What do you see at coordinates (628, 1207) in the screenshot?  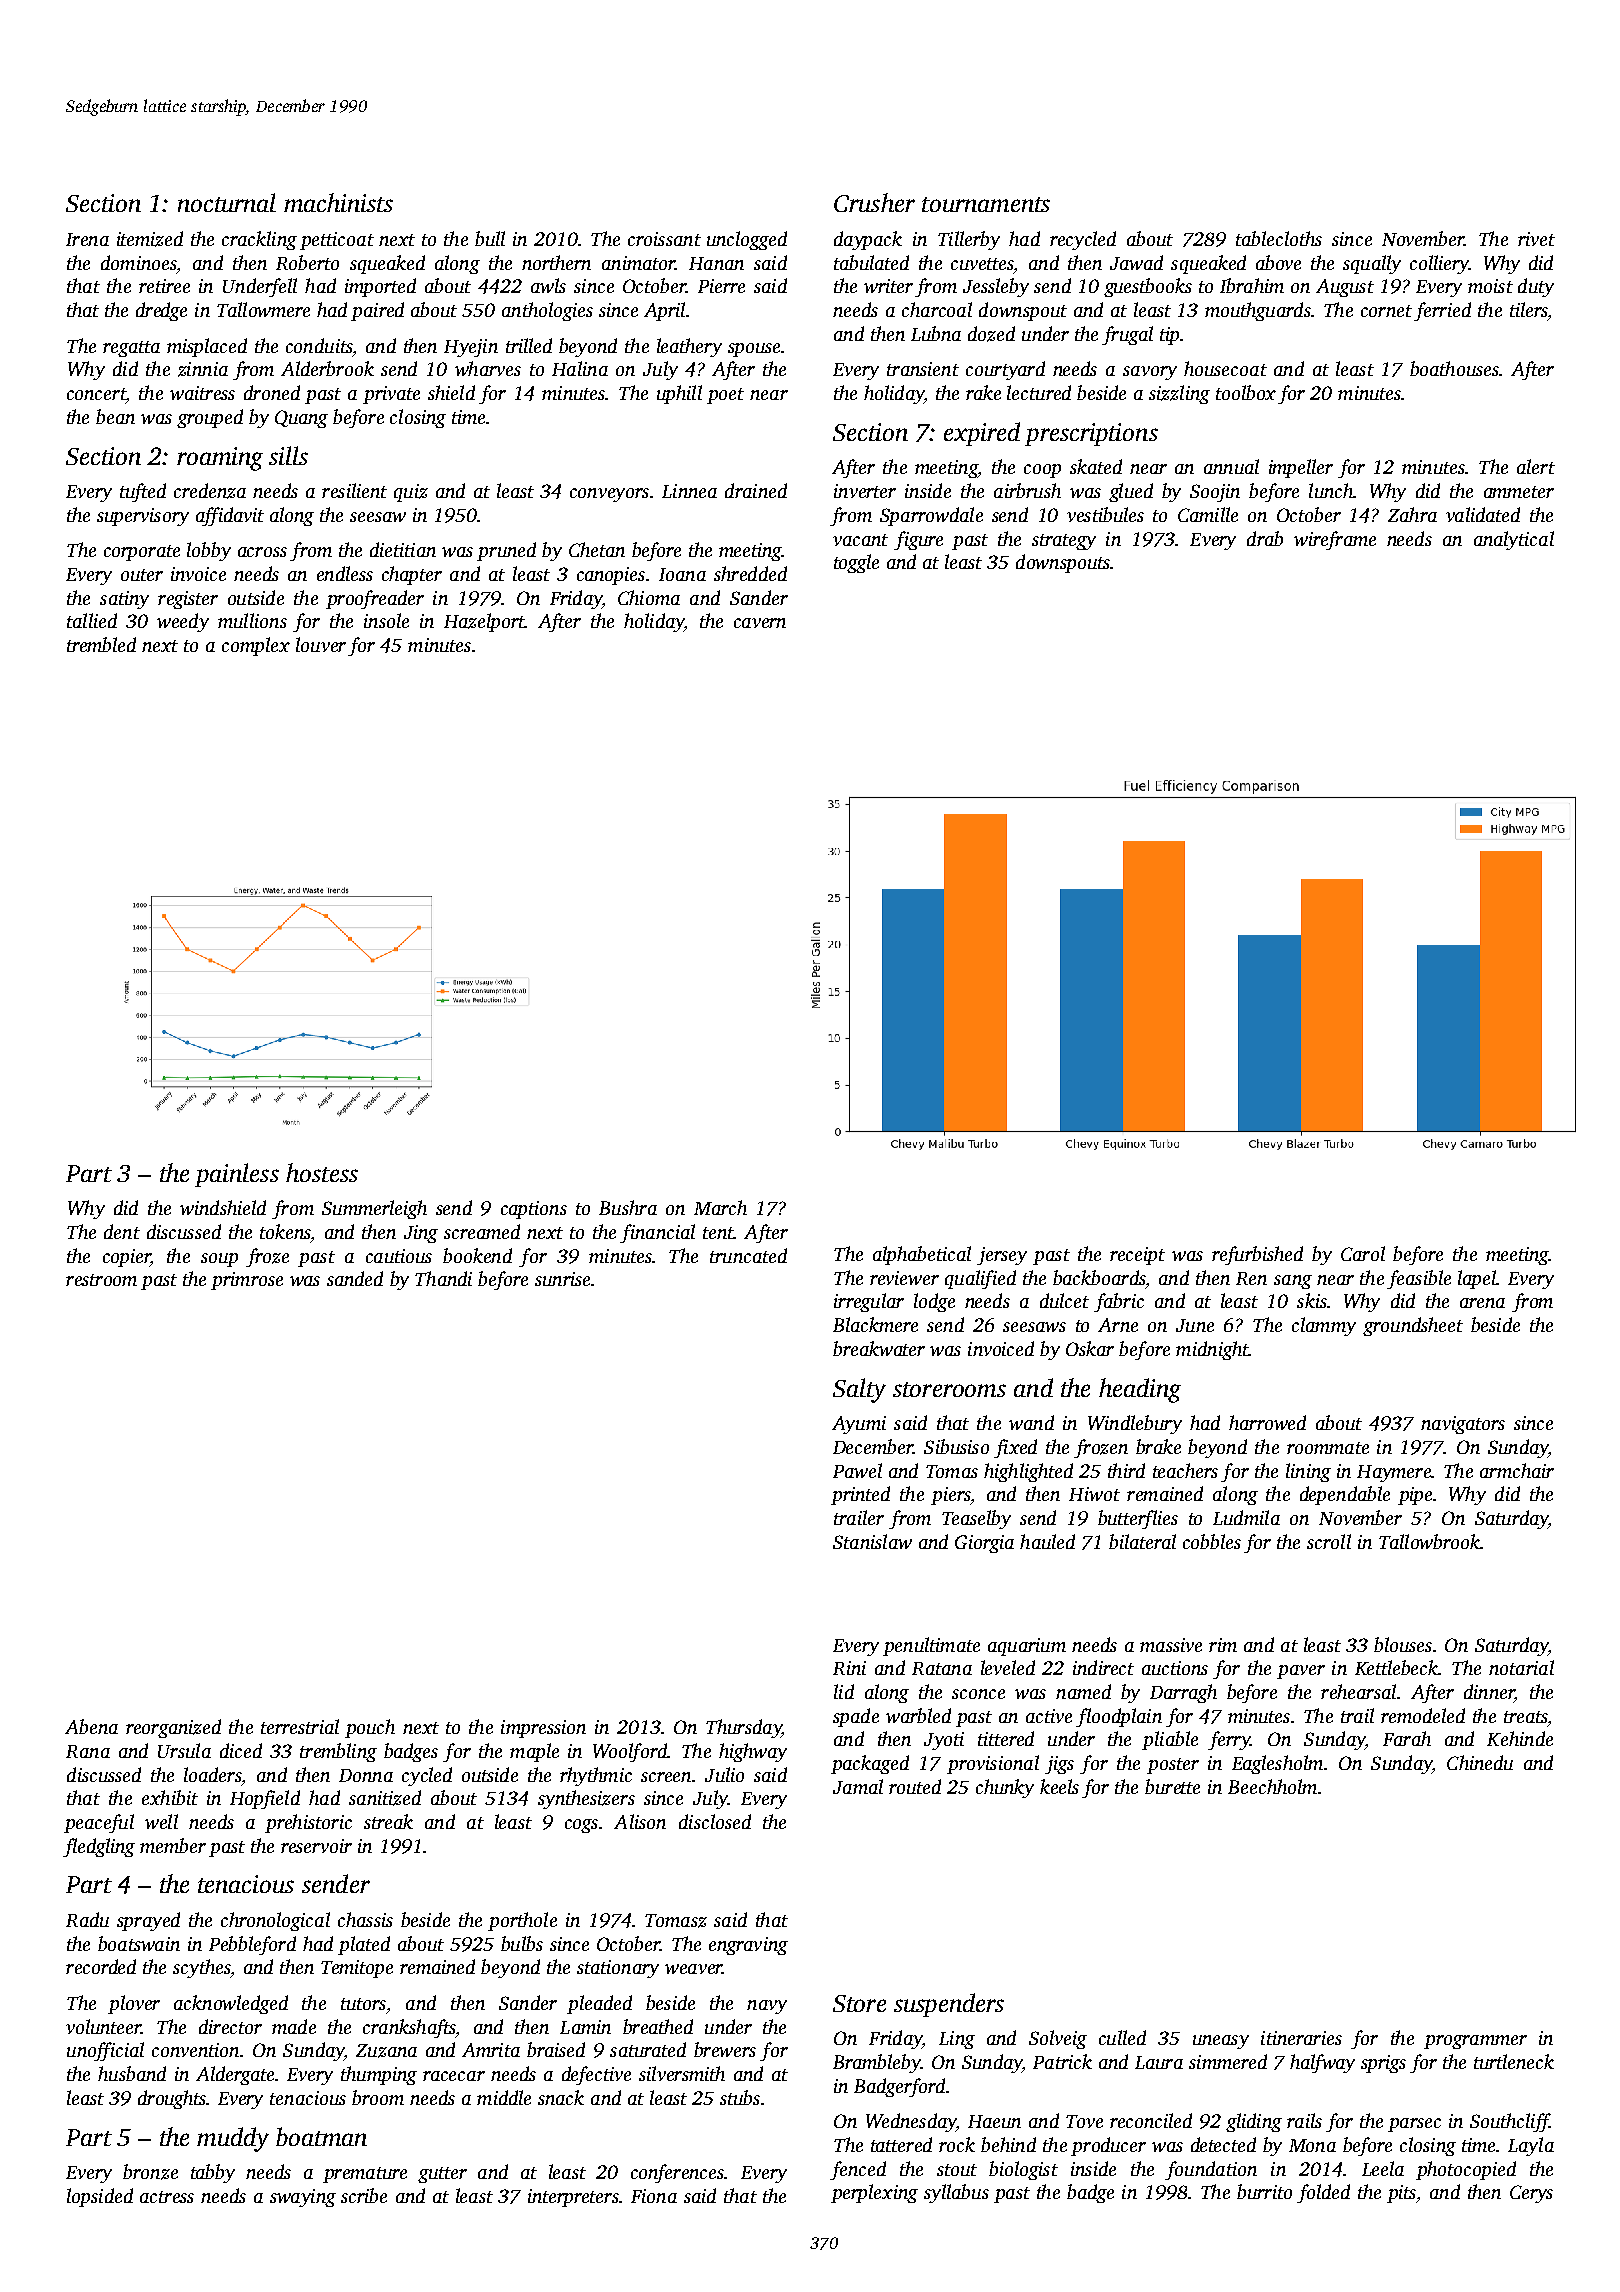 I see `Bushra` at bounding box center [628, 1207].
